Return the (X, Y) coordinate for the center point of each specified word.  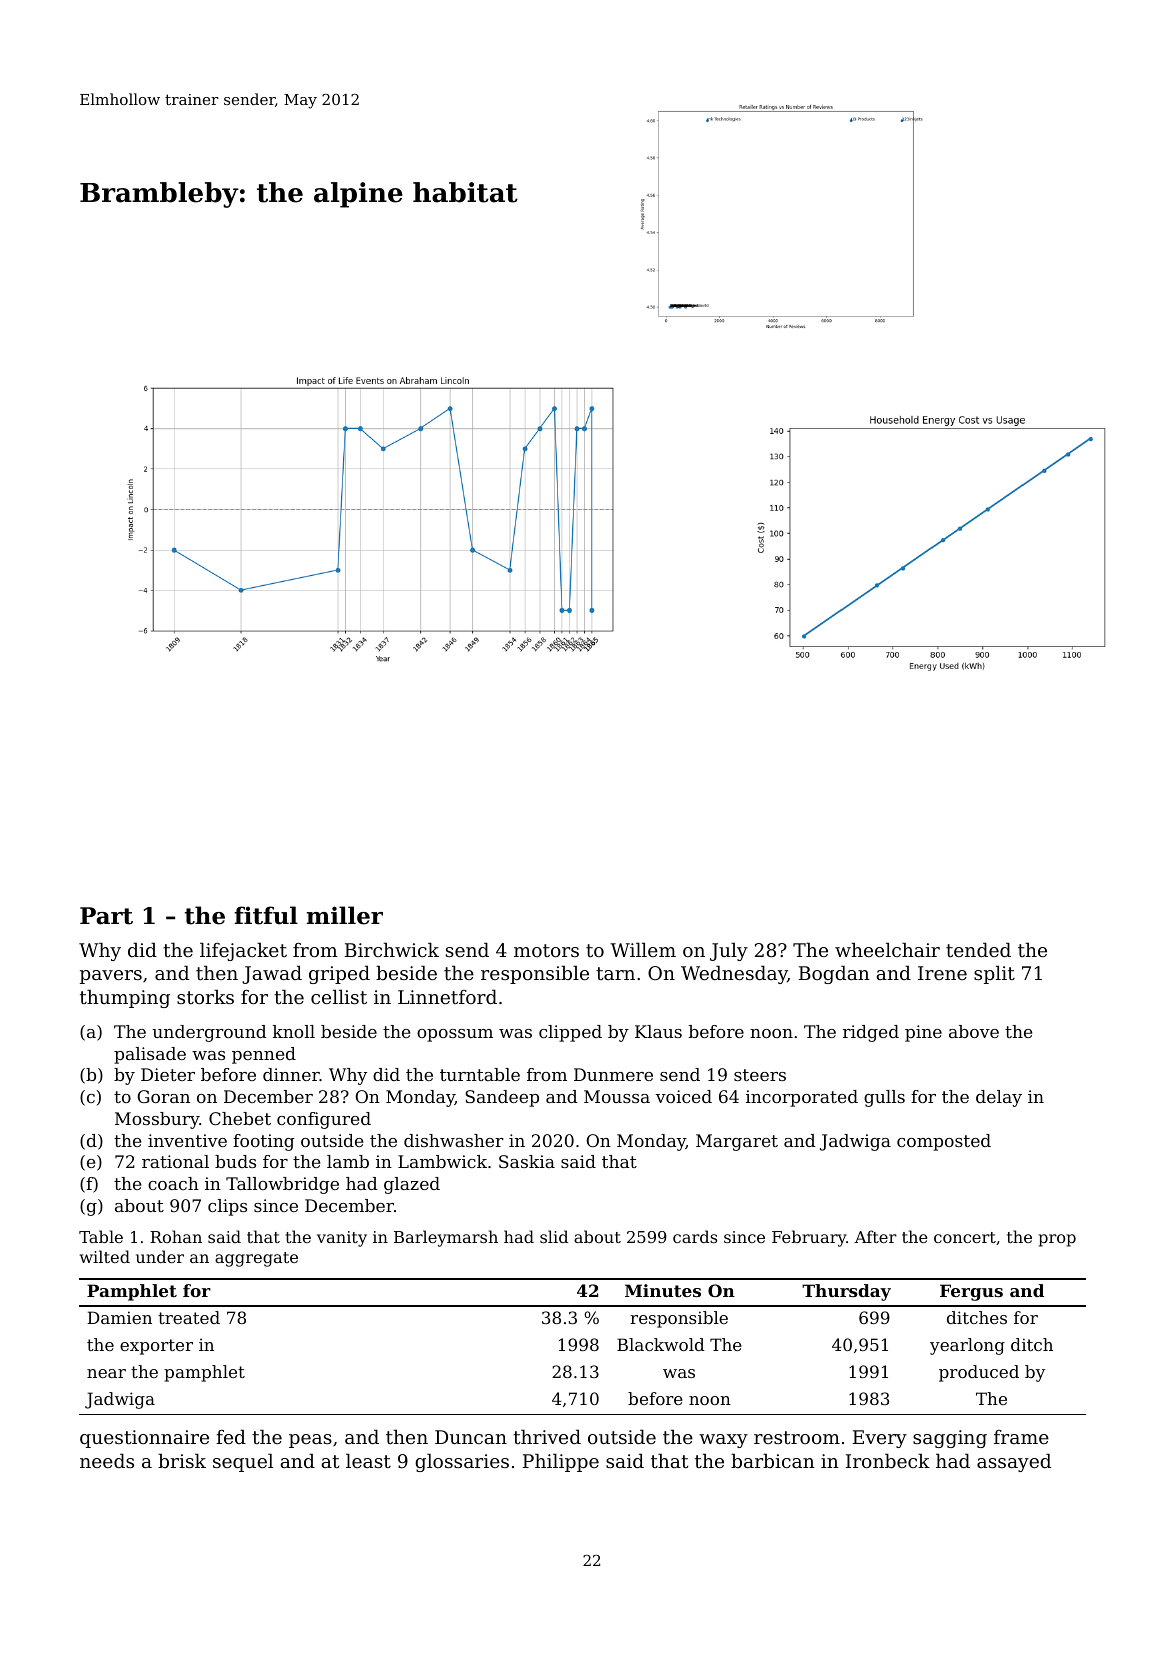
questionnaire (144, 1439)
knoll (294, 1031)
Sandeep (502, 1098)
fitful (266, 915)
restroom (797, 1437)
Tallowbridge (282, 1185)
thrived (547, 1436)
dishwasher (453, 1140)
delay (999, 1098)
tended (978, 949)
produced (979, 1373)
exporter (156, 1347)
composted (944, 1142)
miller (345, 915)
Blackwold (661, 1344)
